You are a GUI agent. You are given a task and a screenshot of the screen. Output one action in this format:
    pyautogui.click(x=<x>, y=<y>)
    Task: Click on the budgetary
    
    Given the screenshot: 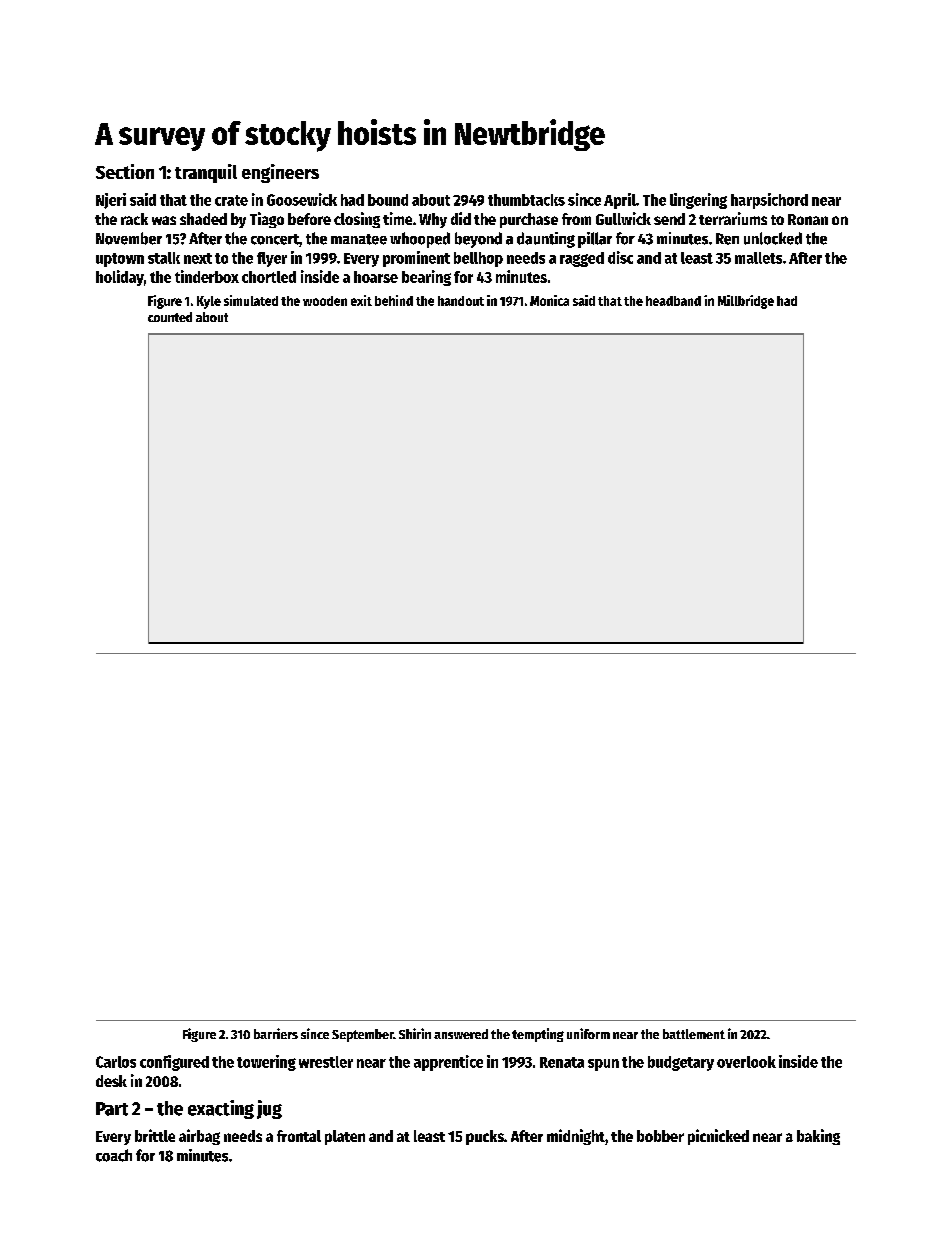 What is the action you would take?
    pyautogui.click(x=681, y=1063)
